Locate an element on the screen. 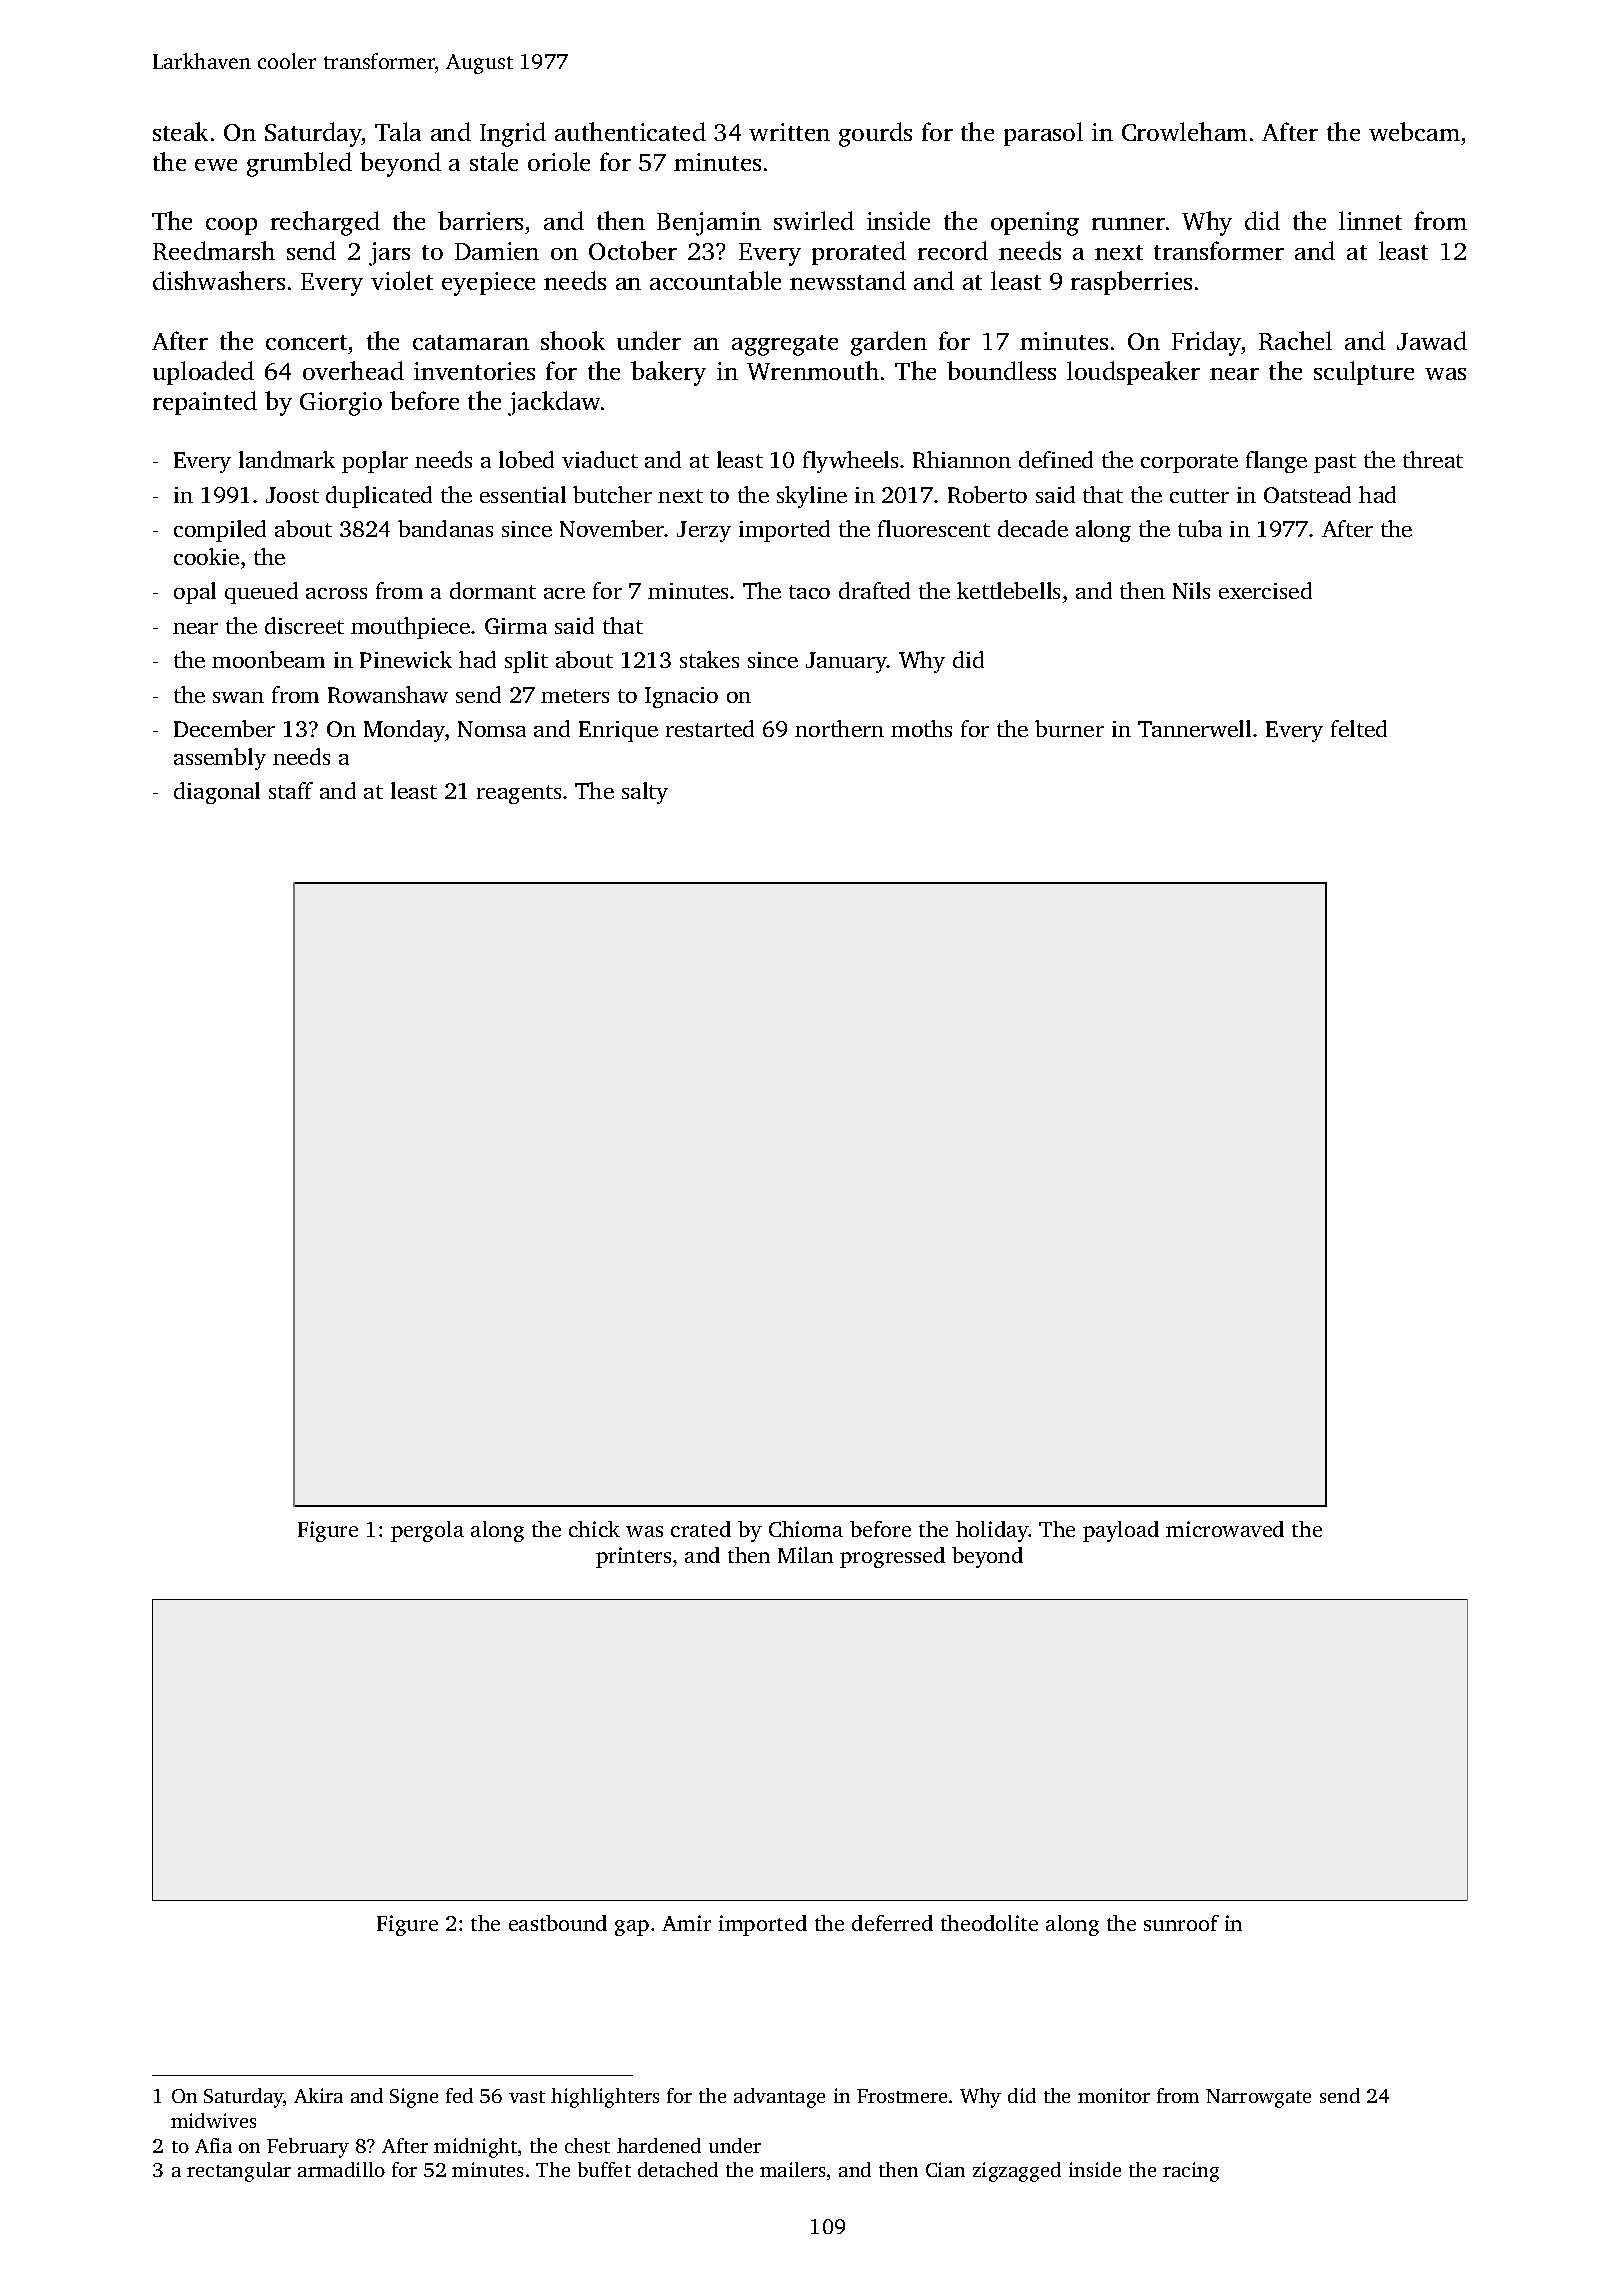  Crowleham is located at coordinates (1184, 131).
